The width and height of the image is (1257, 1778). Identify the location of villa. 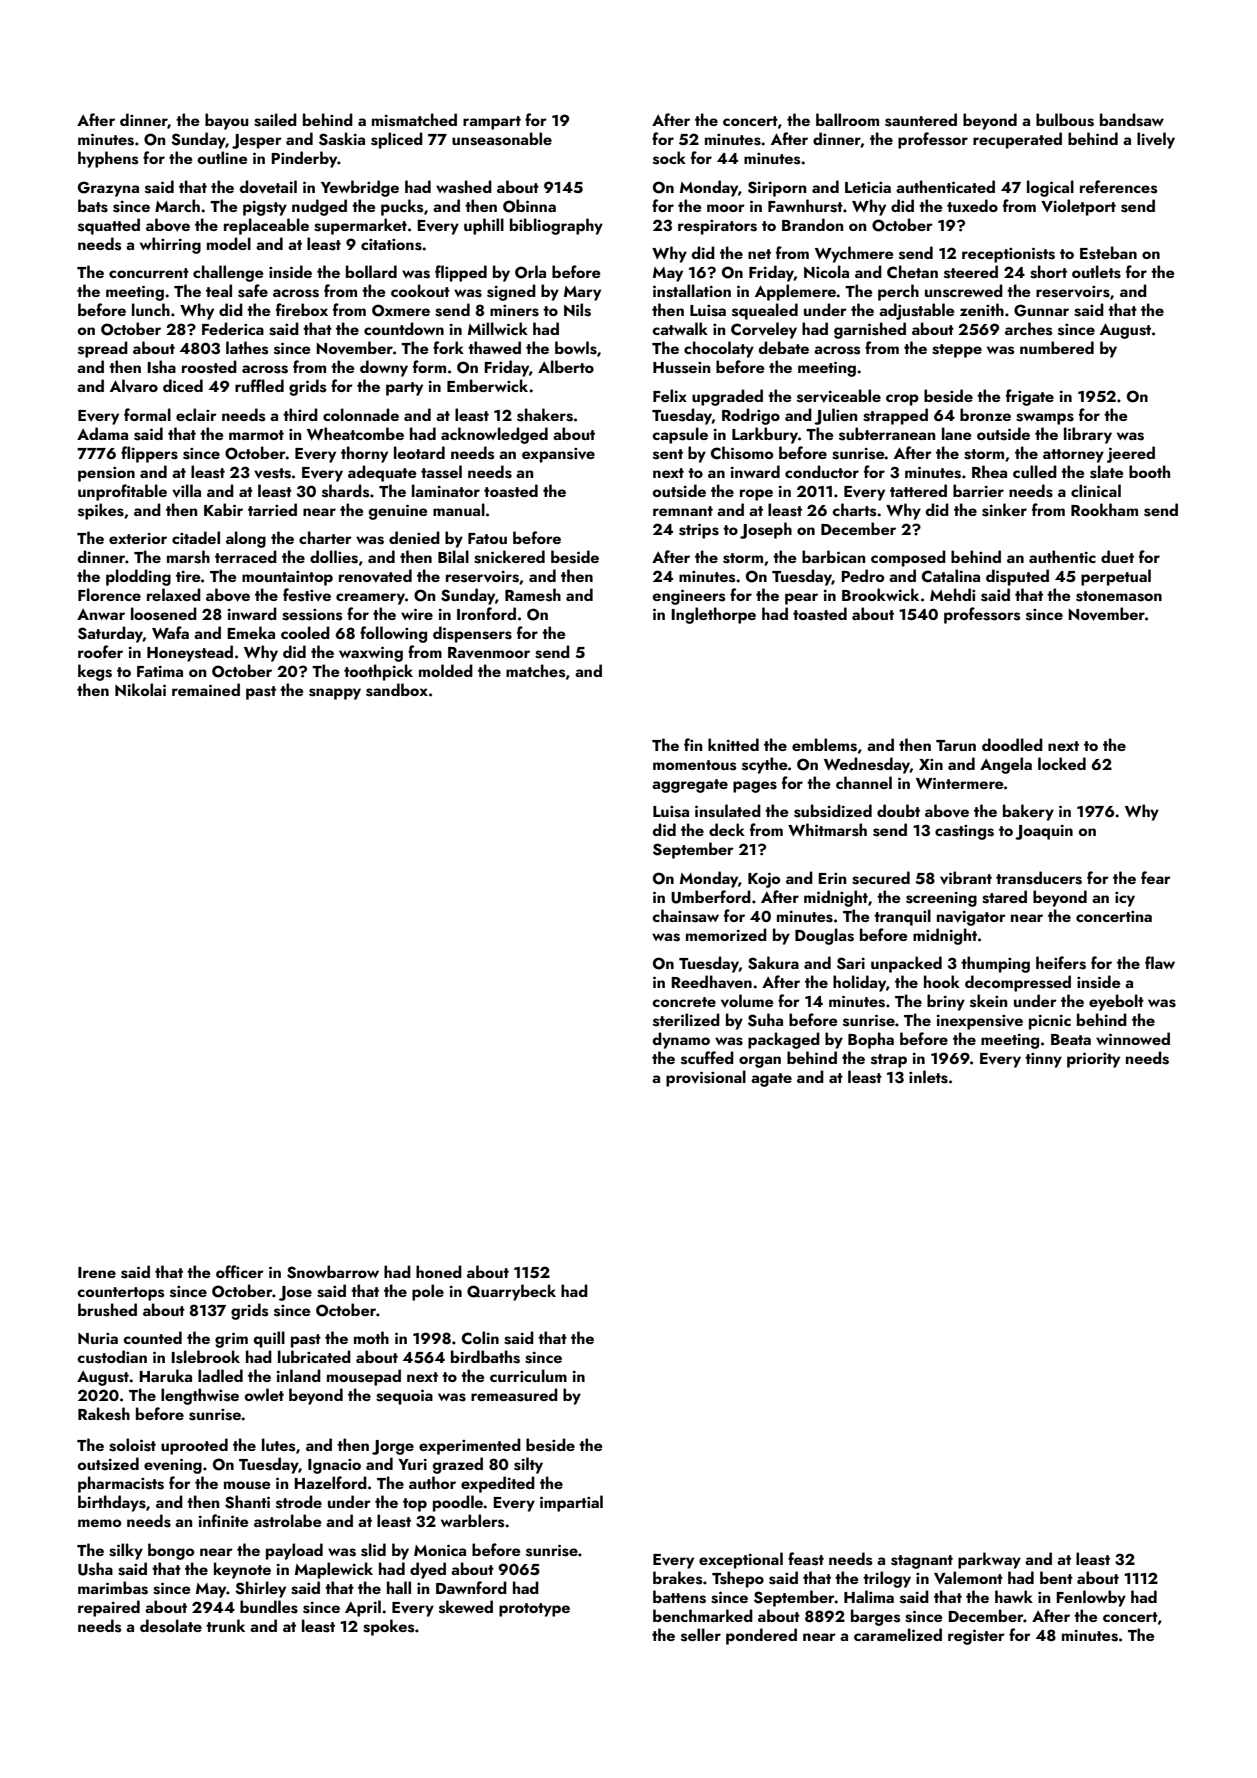
(186, 491).
